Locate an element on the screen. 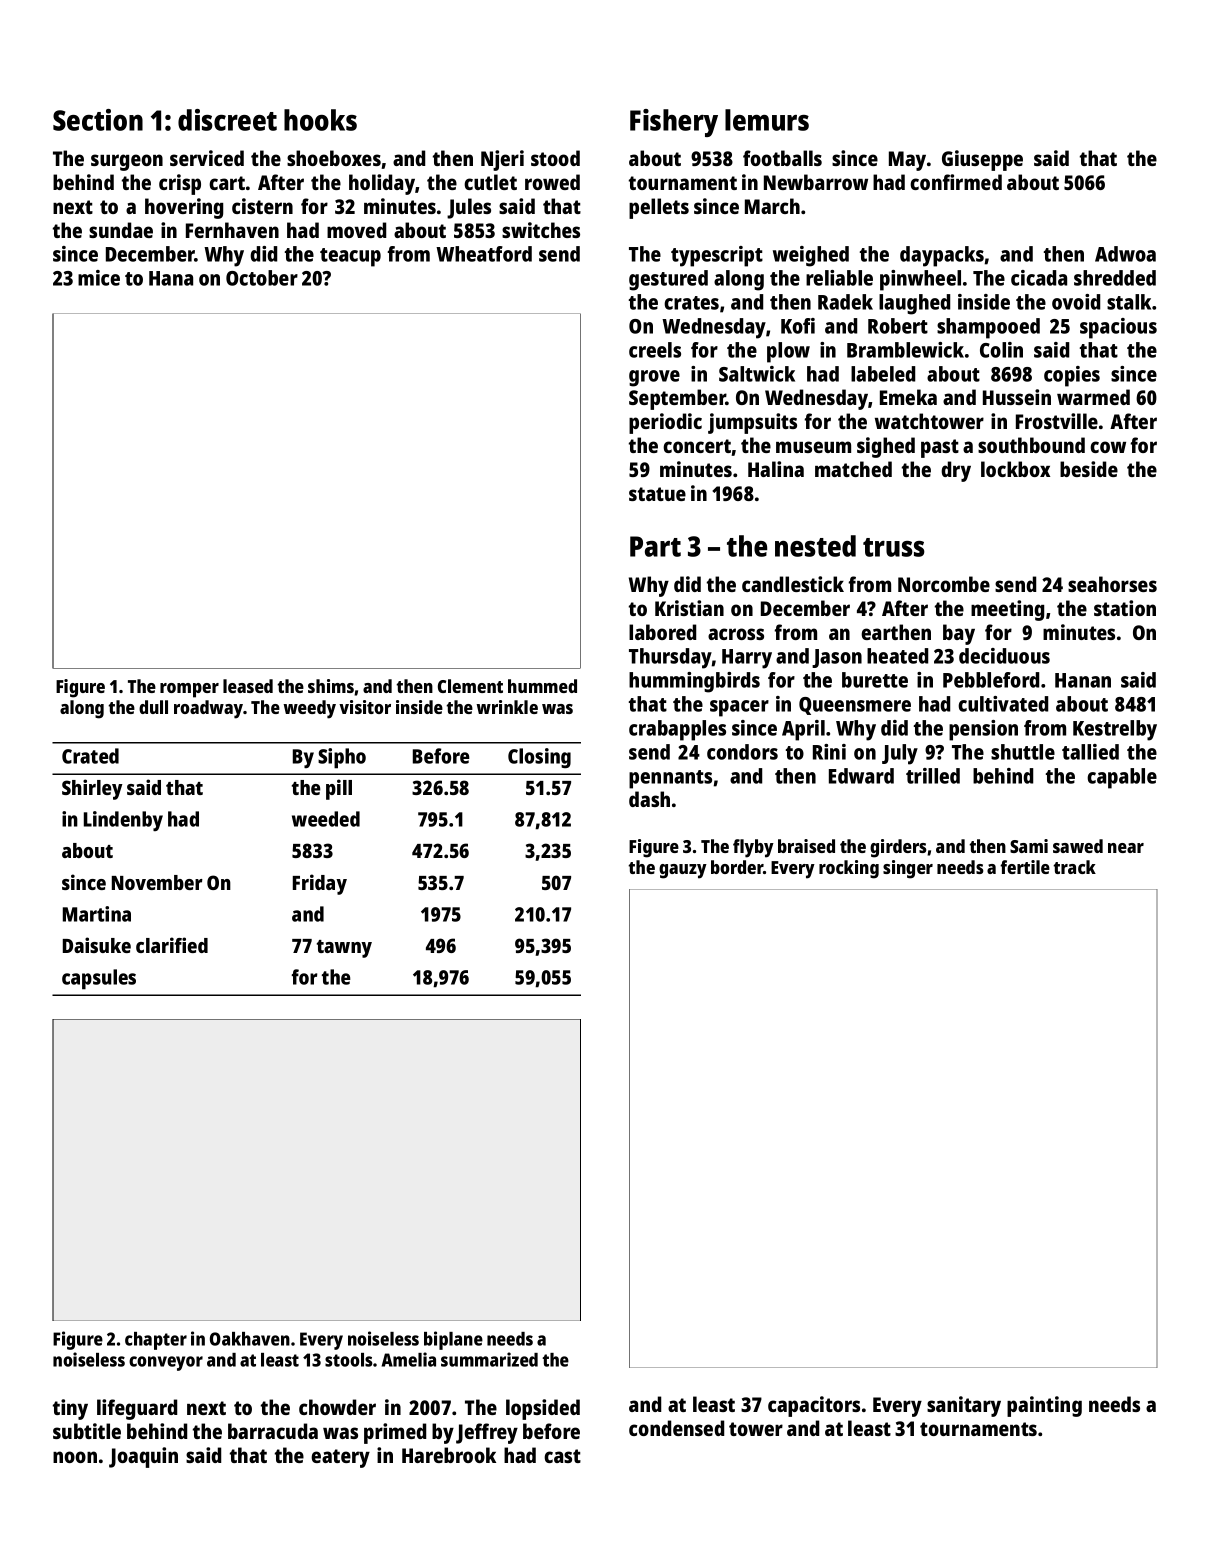  pennants is located at coordinates (670, 779).
